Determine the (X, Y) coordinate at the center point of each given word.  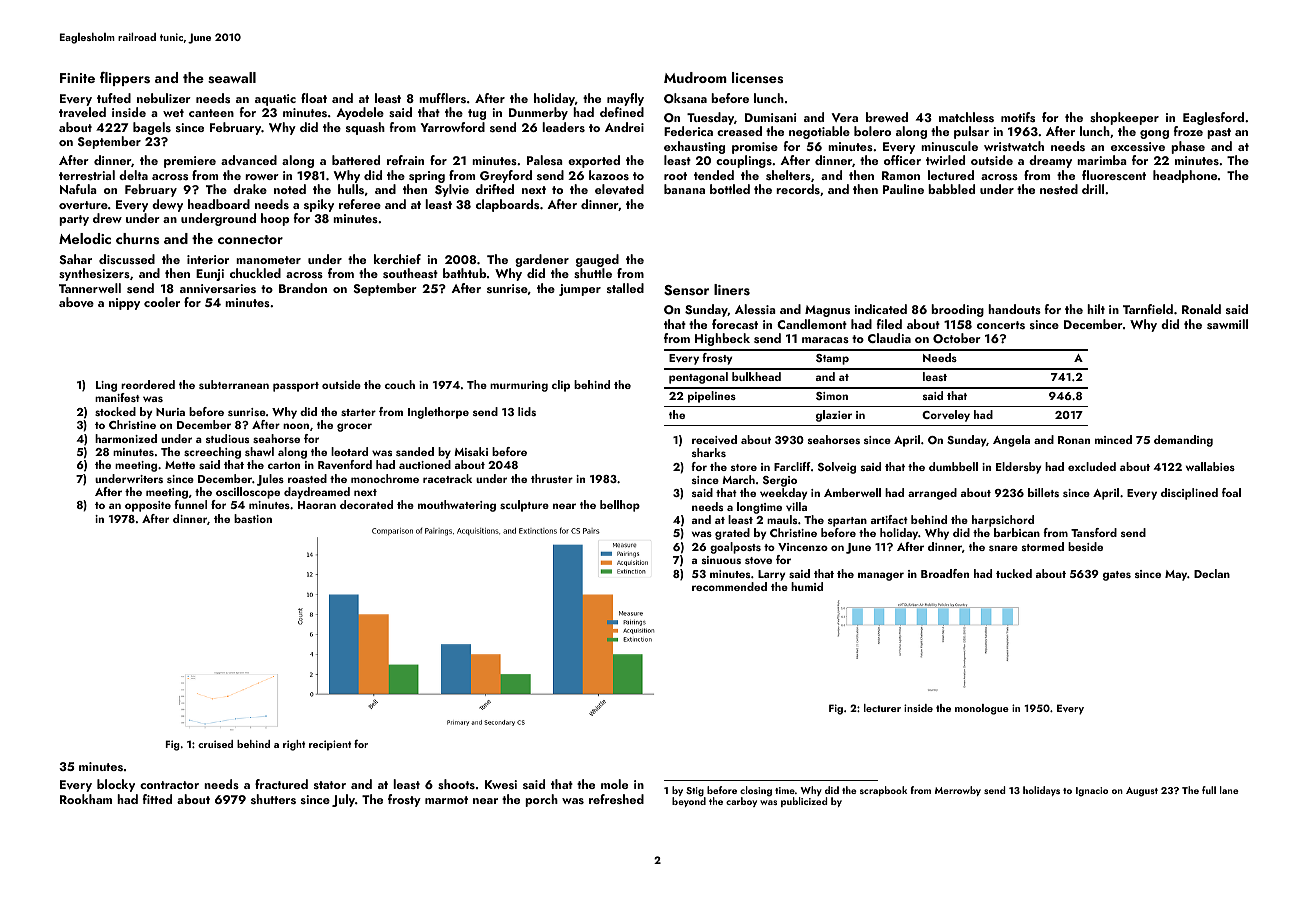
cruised (215, 744)
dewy (167, 205)
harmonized (126, 438)
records (798, 189)
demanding (1183, 441)
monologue (982, 709)
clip (561, 386)
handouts (1014, 309)
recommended (729, 586)
